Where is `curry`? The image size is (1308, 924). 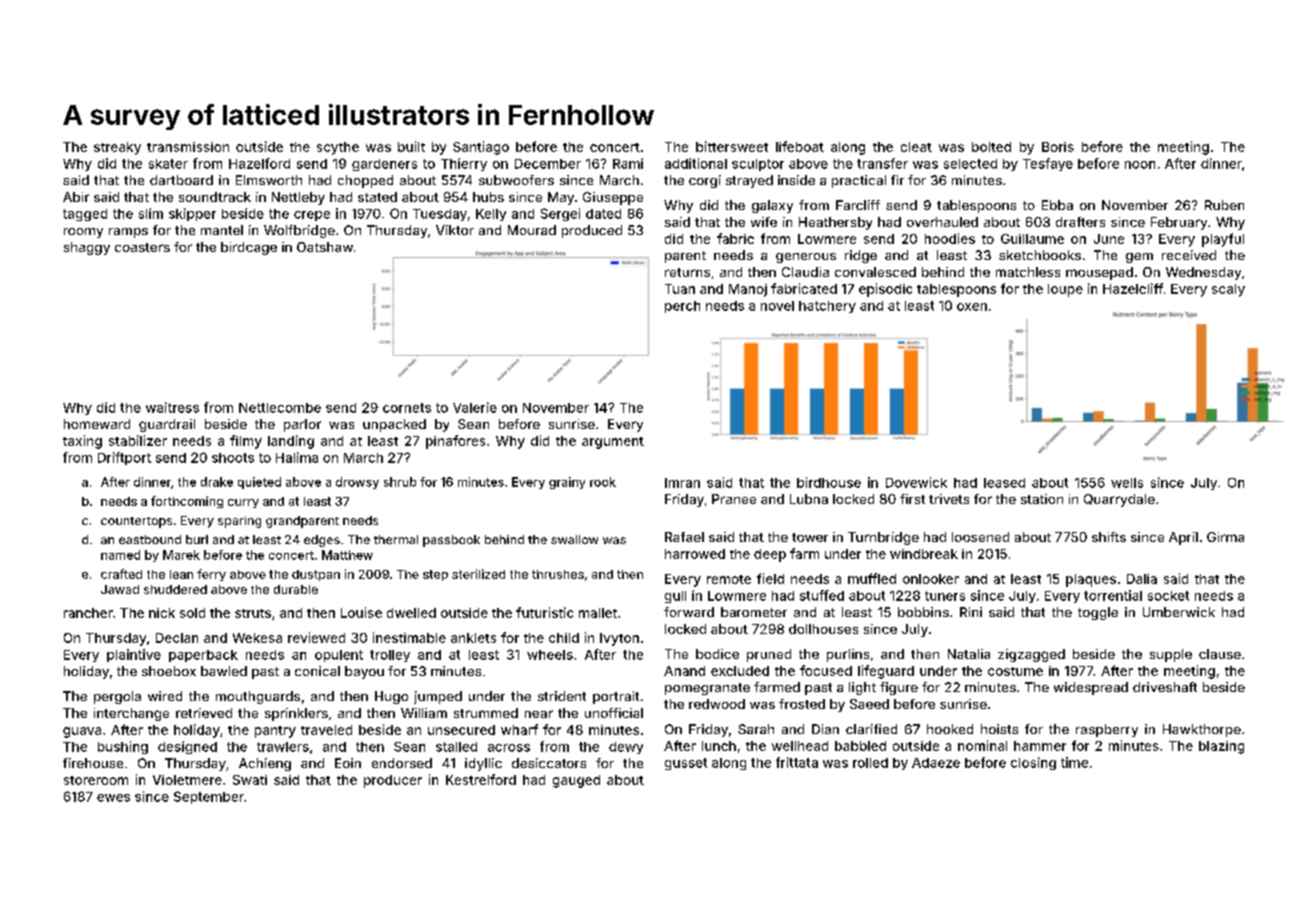
curry is located at coordinates (243, 503).
